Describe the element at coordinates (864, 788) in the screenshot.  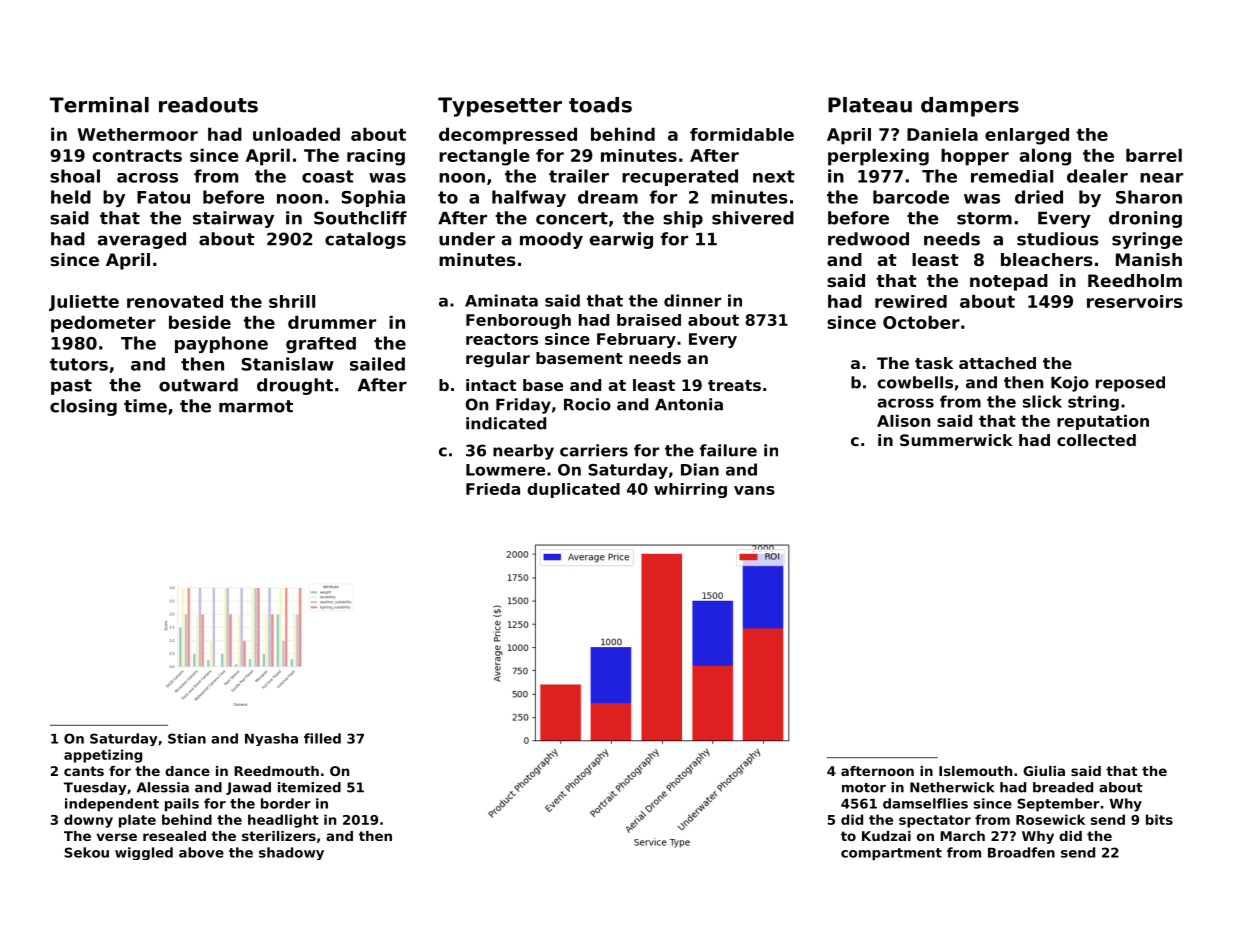
I see `motor` at that location.
